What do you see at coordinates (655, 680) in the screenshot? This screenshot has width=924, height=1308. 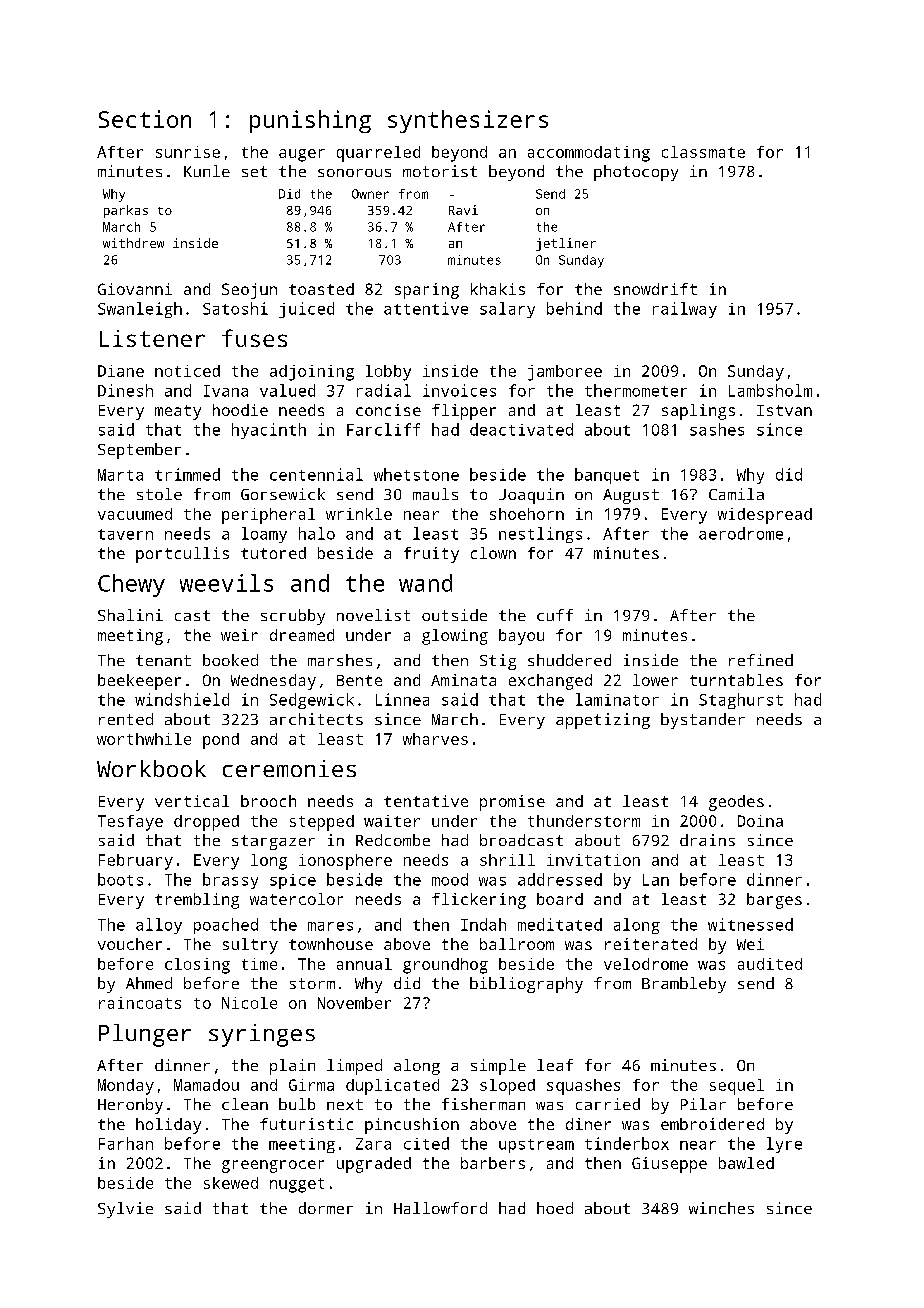 I see `lower` at bounding box center [655, 680].
